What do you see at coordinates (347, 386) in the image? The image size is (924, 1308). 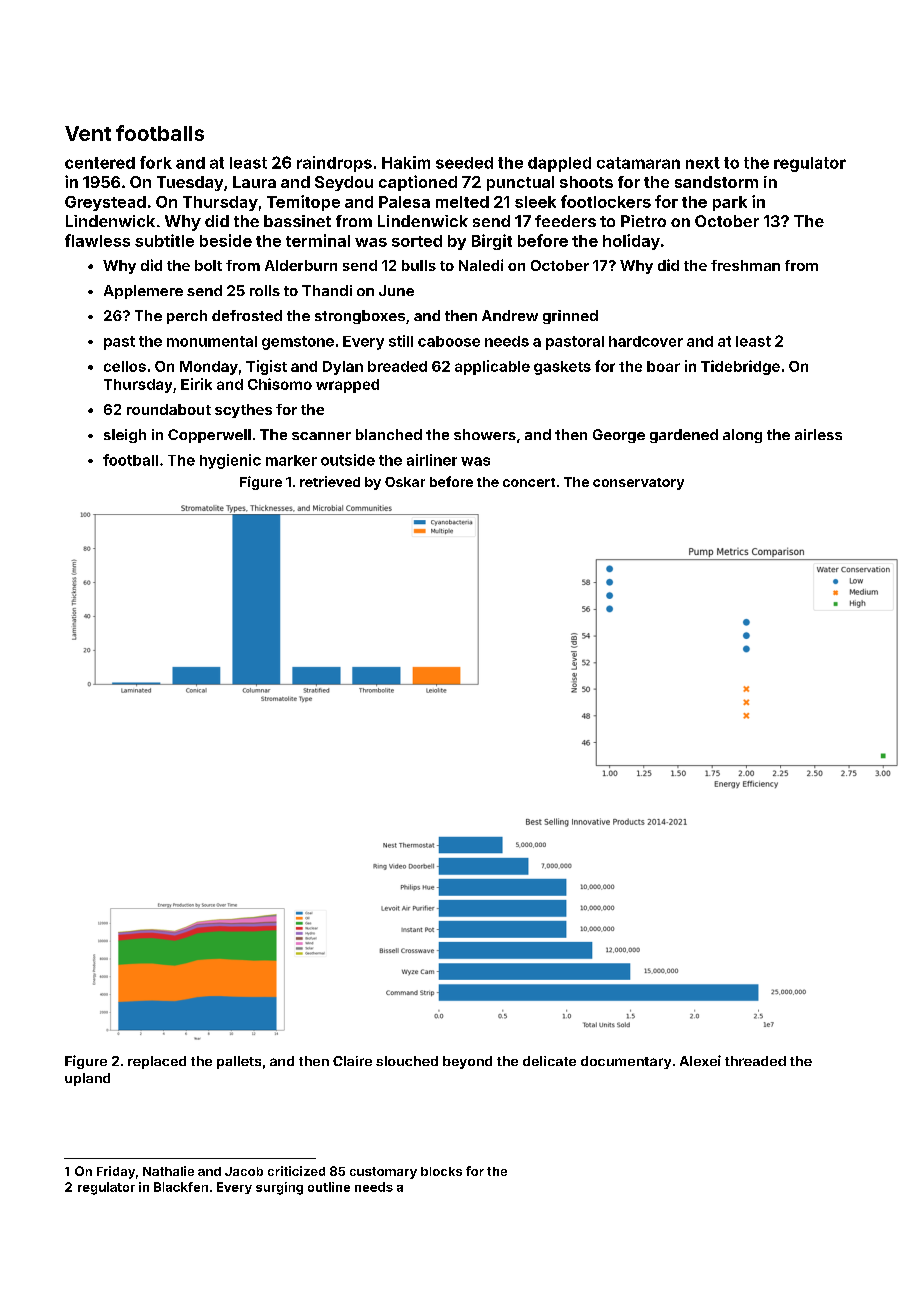 I see `wrapped` at bounding box center [347, 386].
